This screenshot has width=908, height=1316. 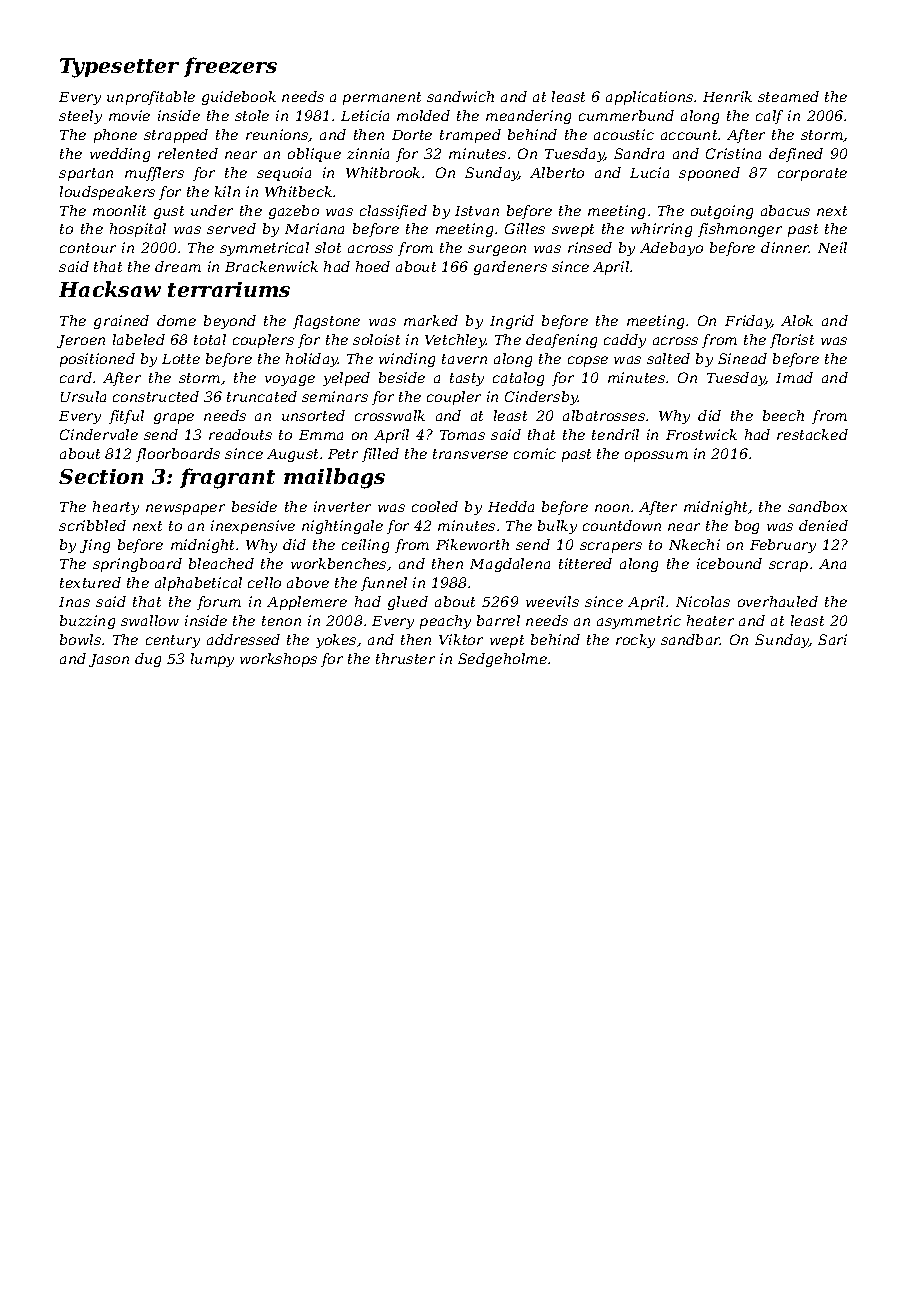 What do you see at coordinates (405, 658) in the screenshot?
I see `thruster` at bounding box center [405, 658].
